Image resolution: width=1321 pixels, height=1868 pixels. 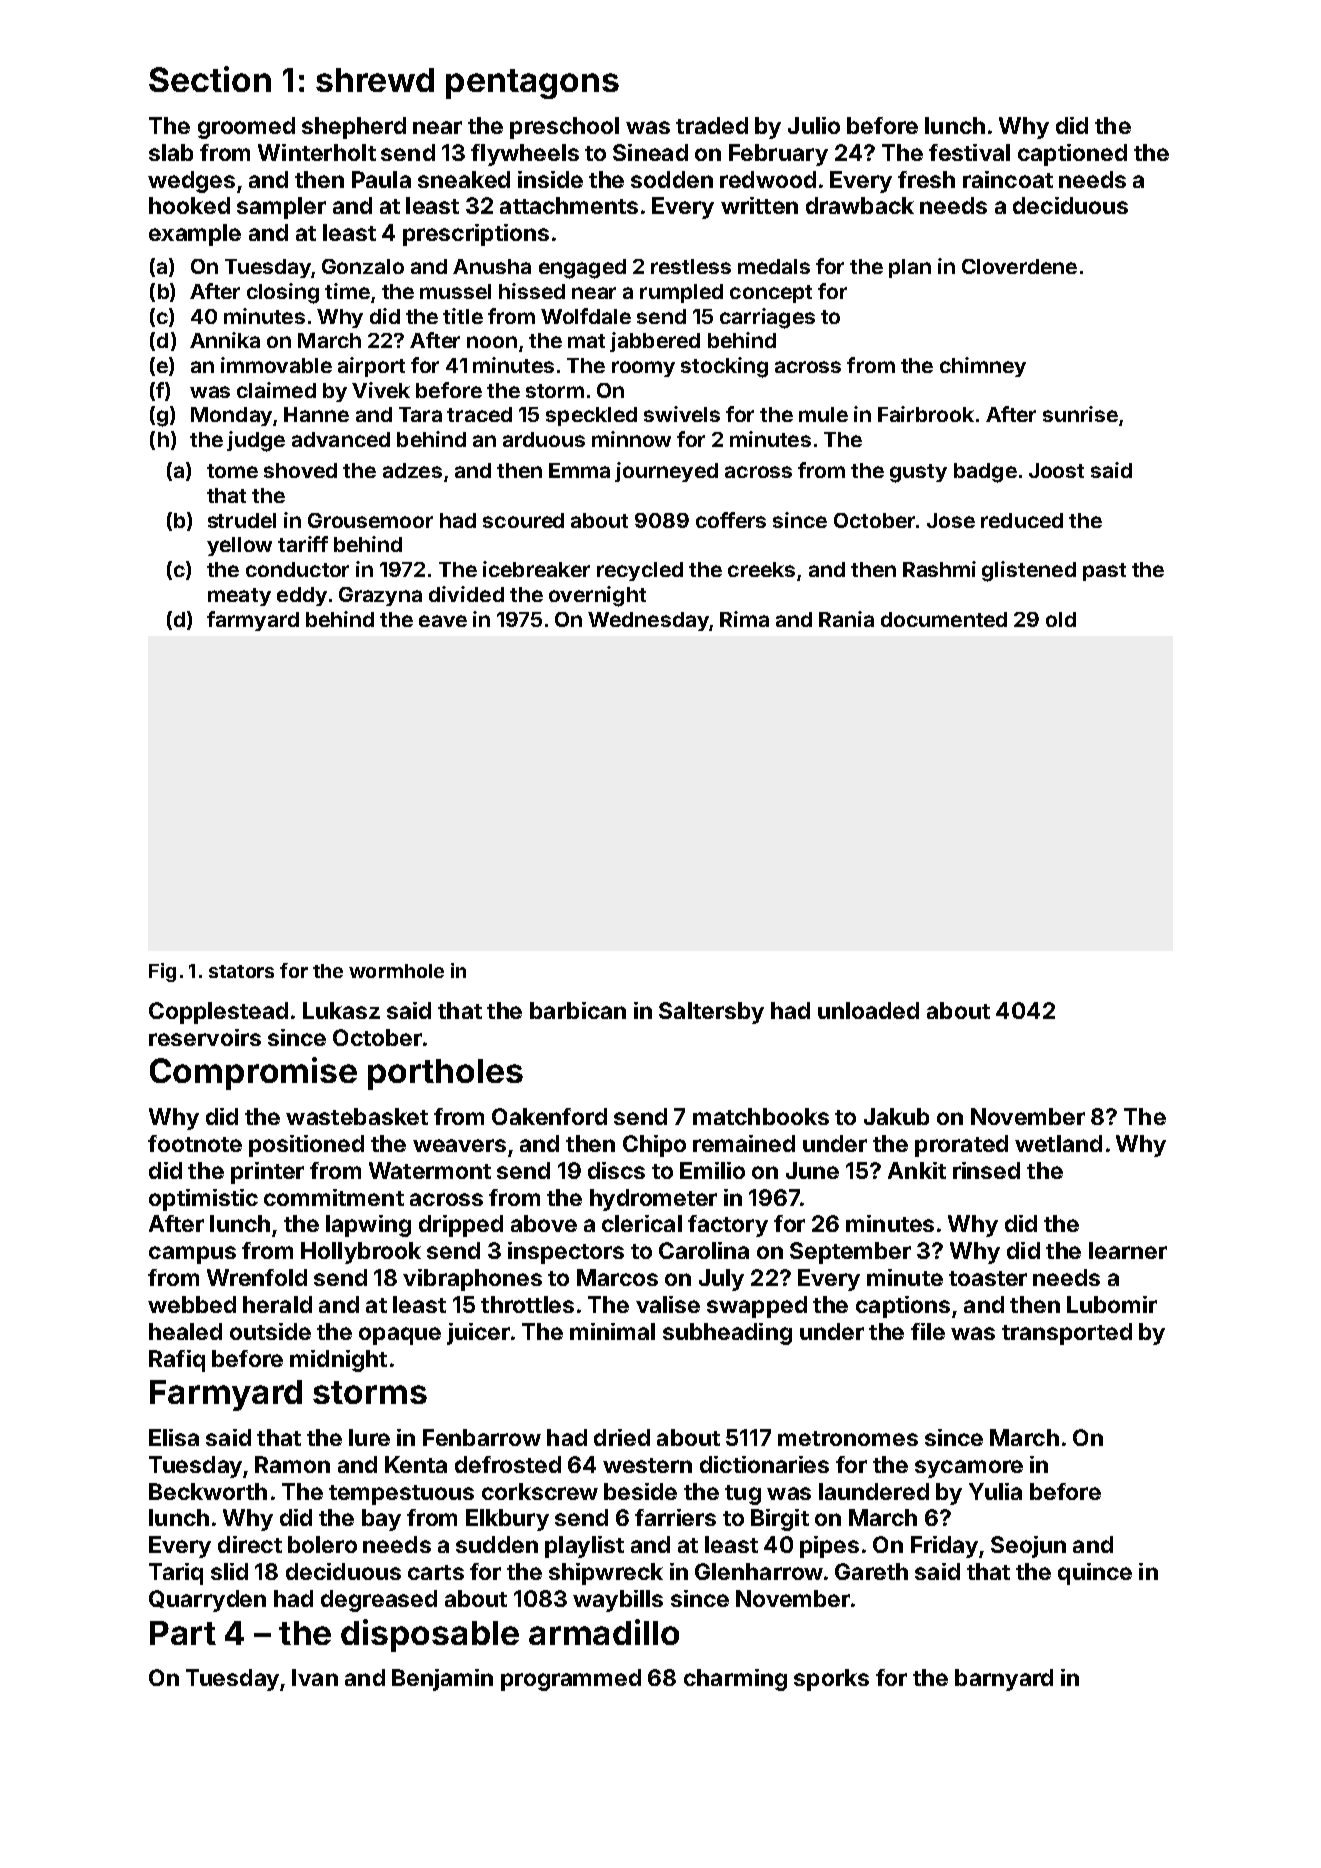 I want to click on Section, so click(x=210, y=79).
